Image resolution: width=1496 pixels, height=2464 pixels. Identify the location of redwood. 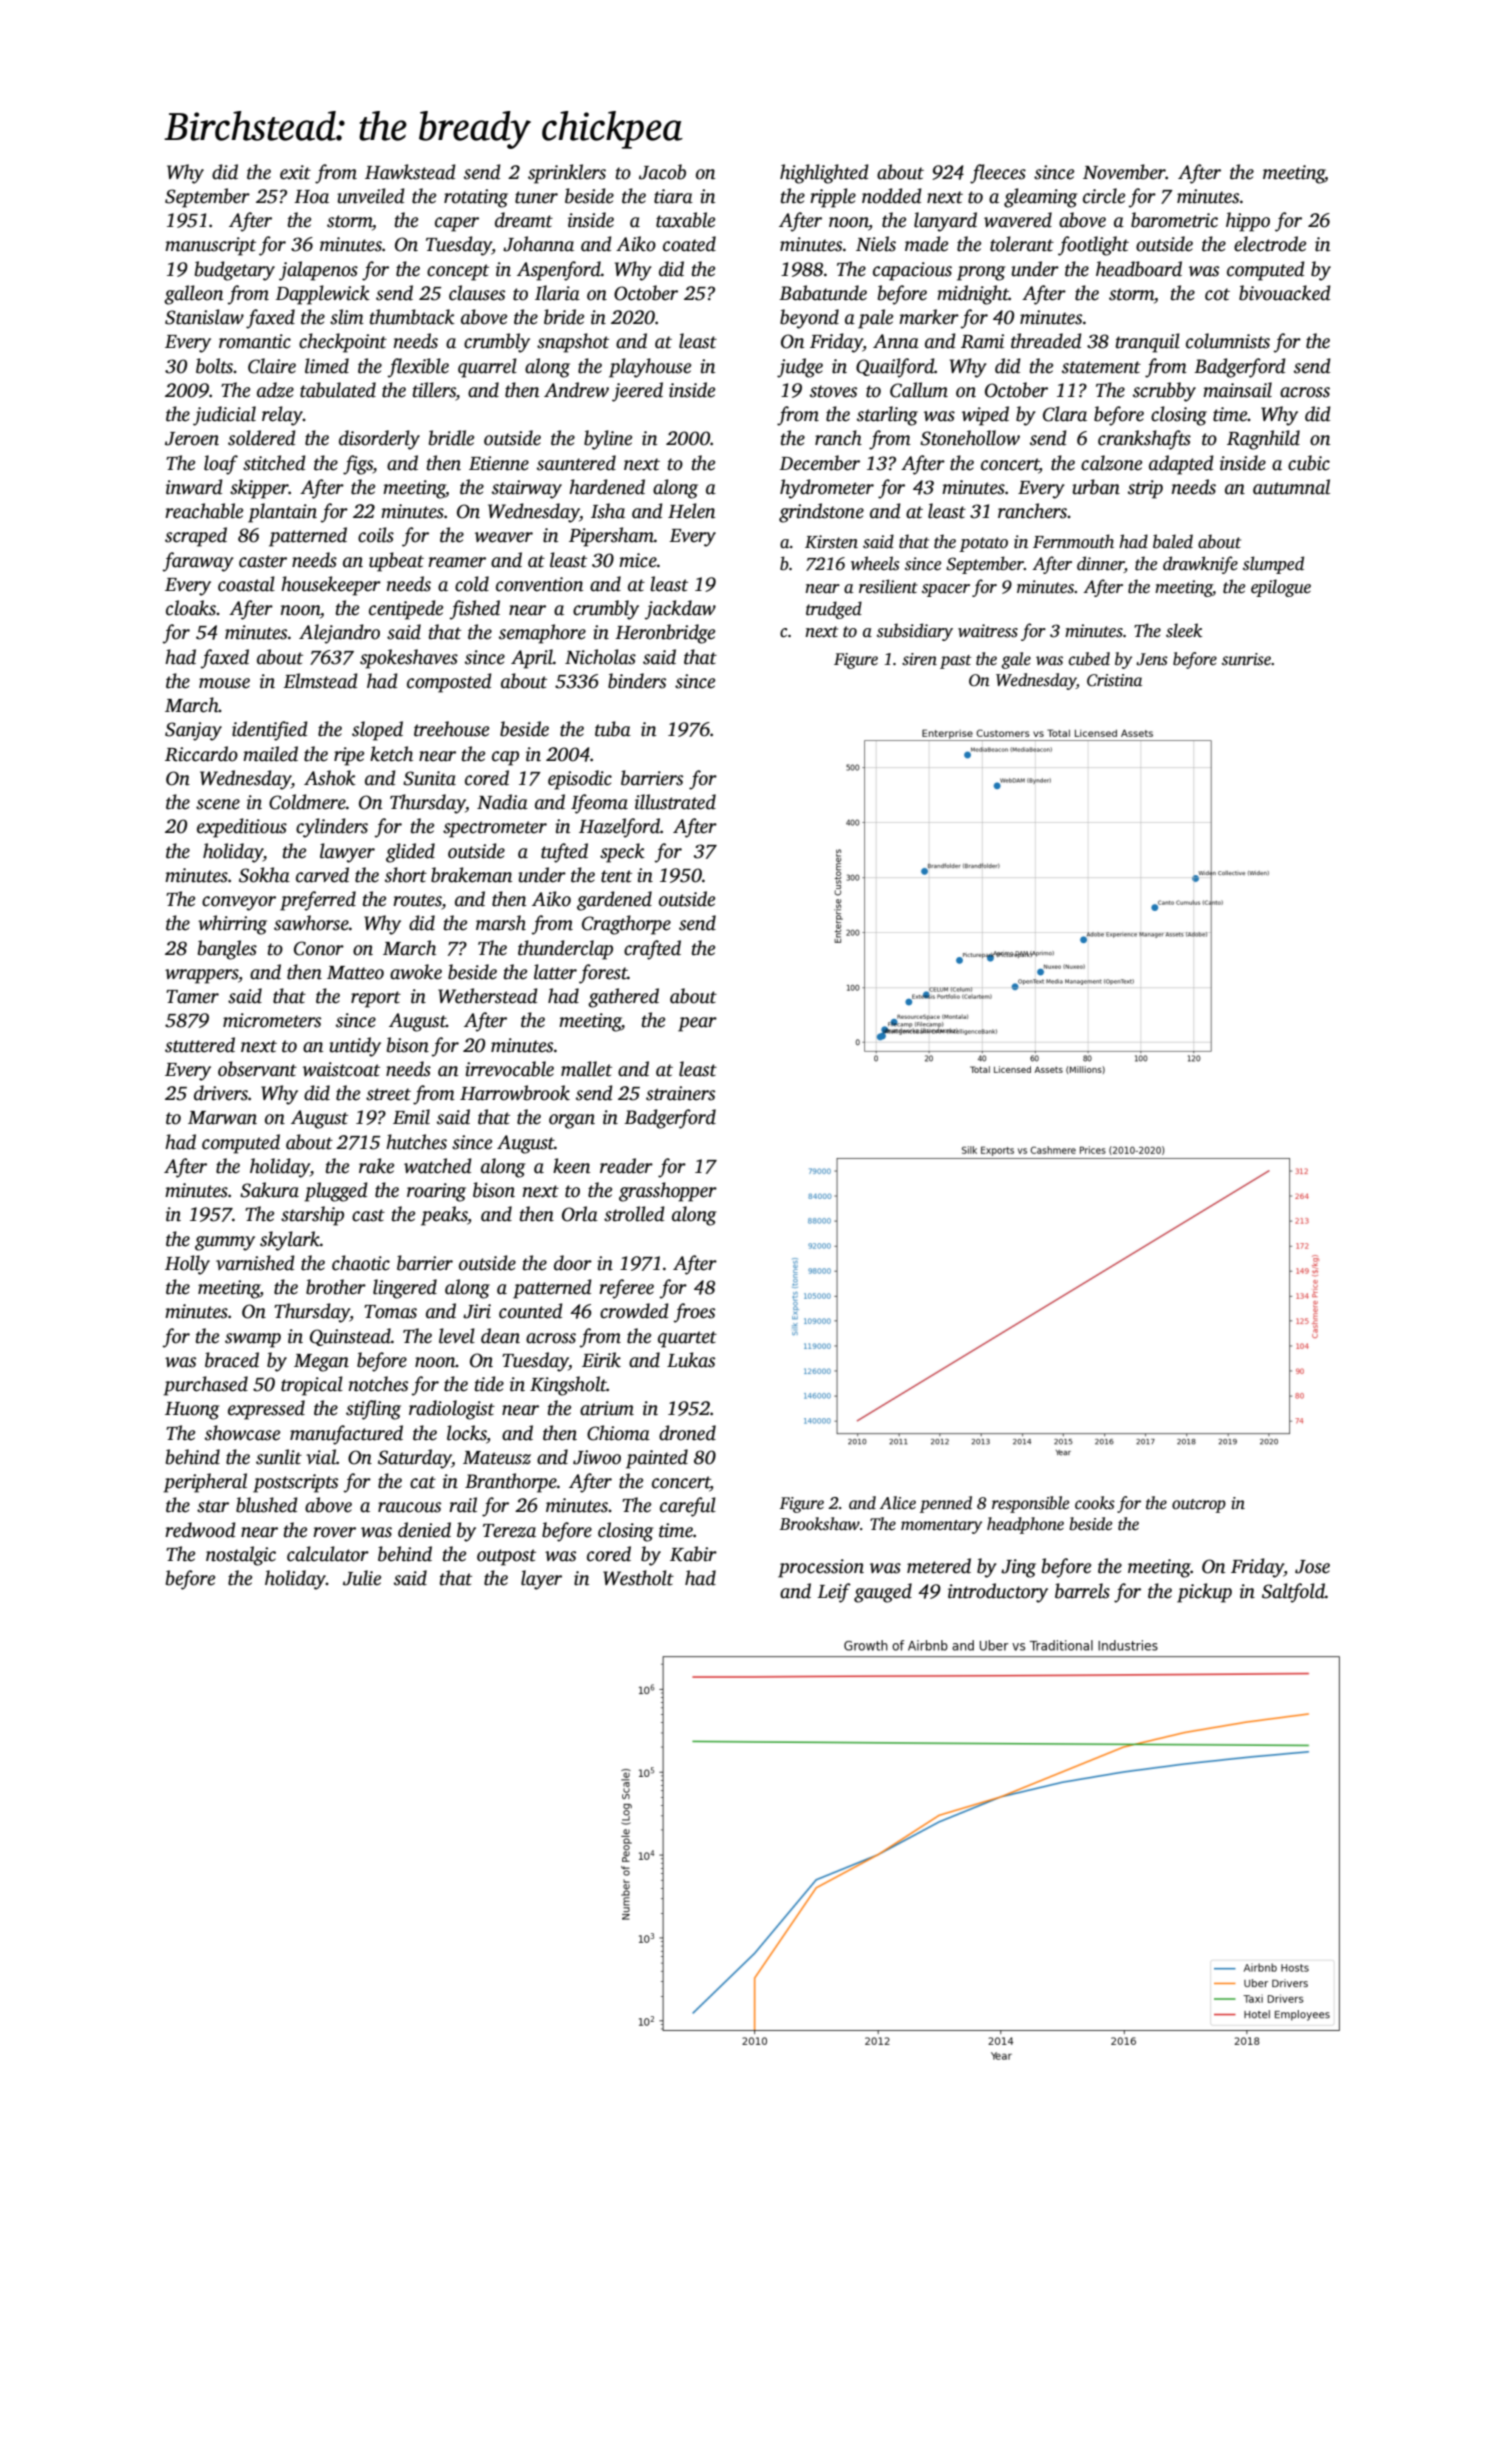
(200, 1530).
